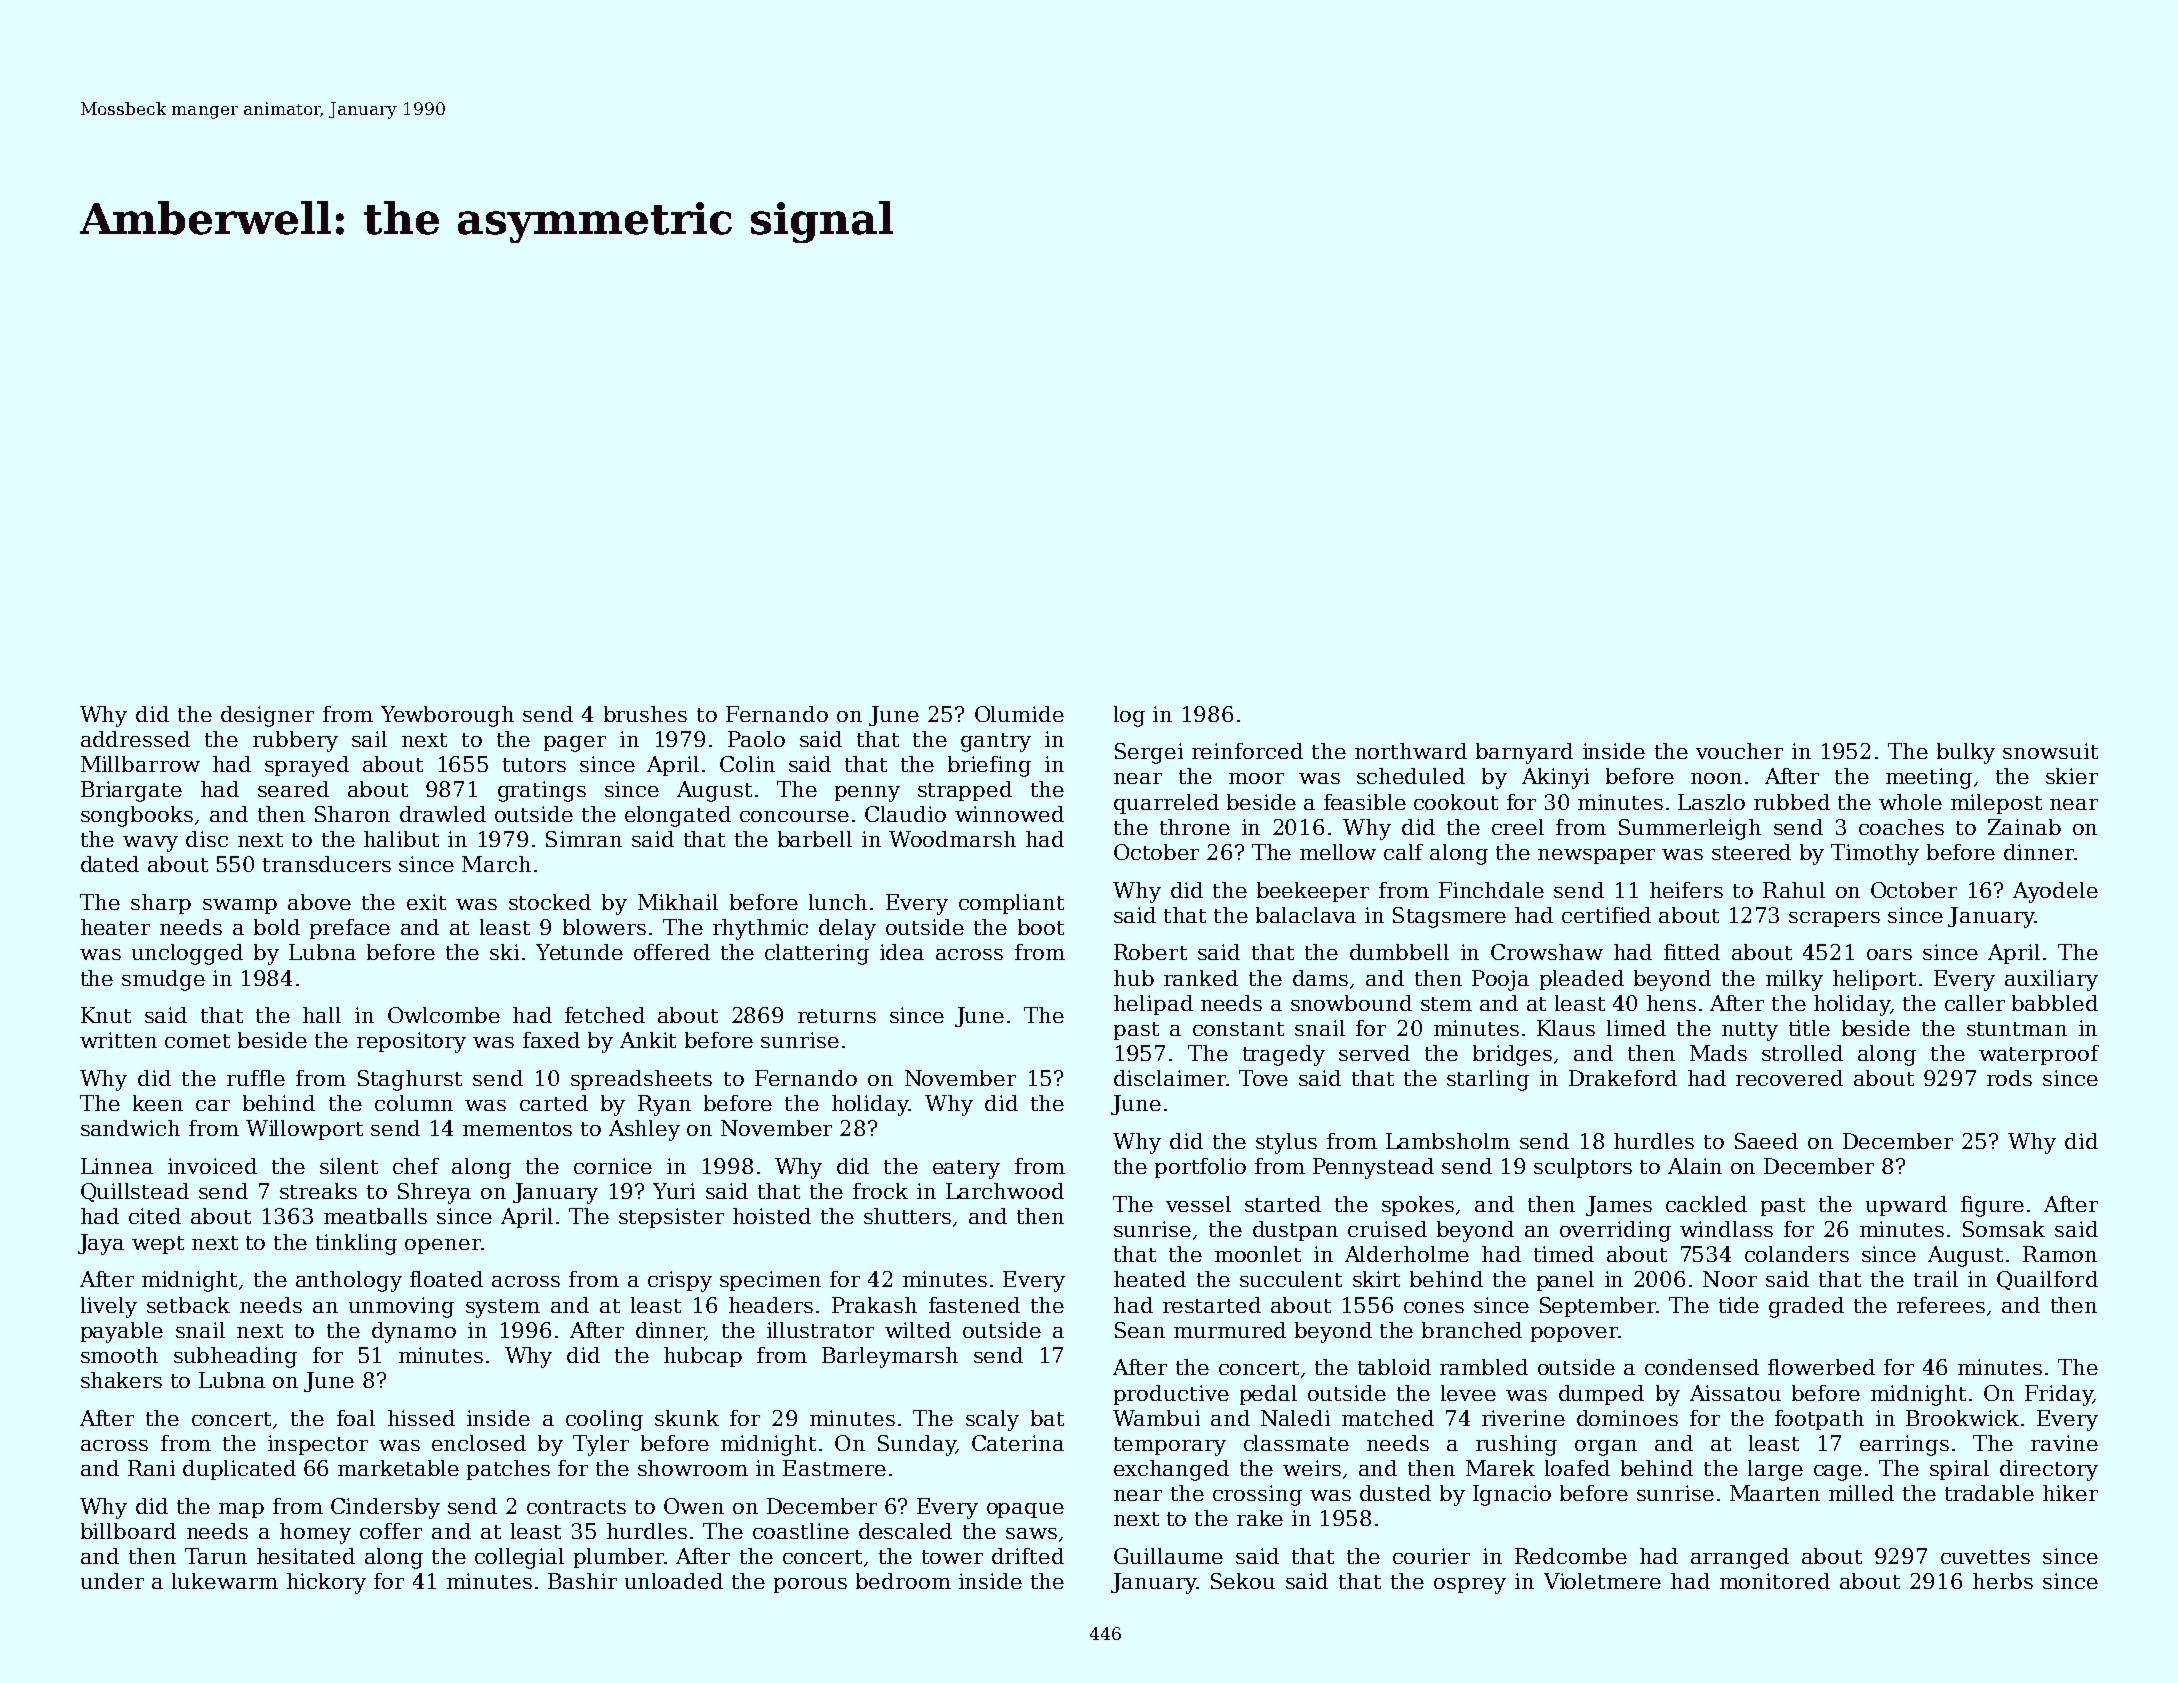  What do you see at coordinates (158, 1103) in the screenshot?
I see `keen` at bounding box center [158, 1103].
